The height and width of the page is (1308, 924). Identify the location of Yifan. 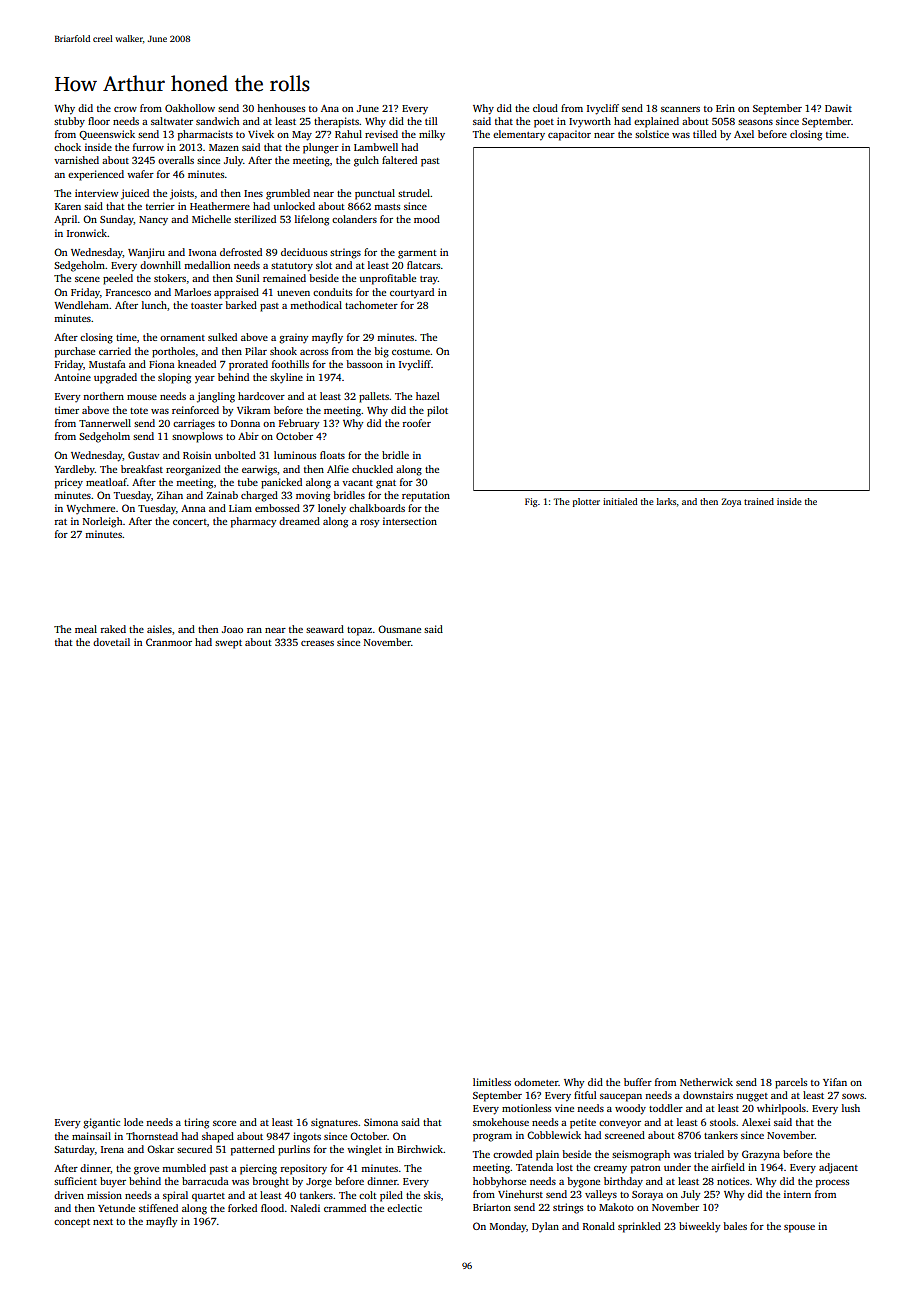
(835, 1082).
